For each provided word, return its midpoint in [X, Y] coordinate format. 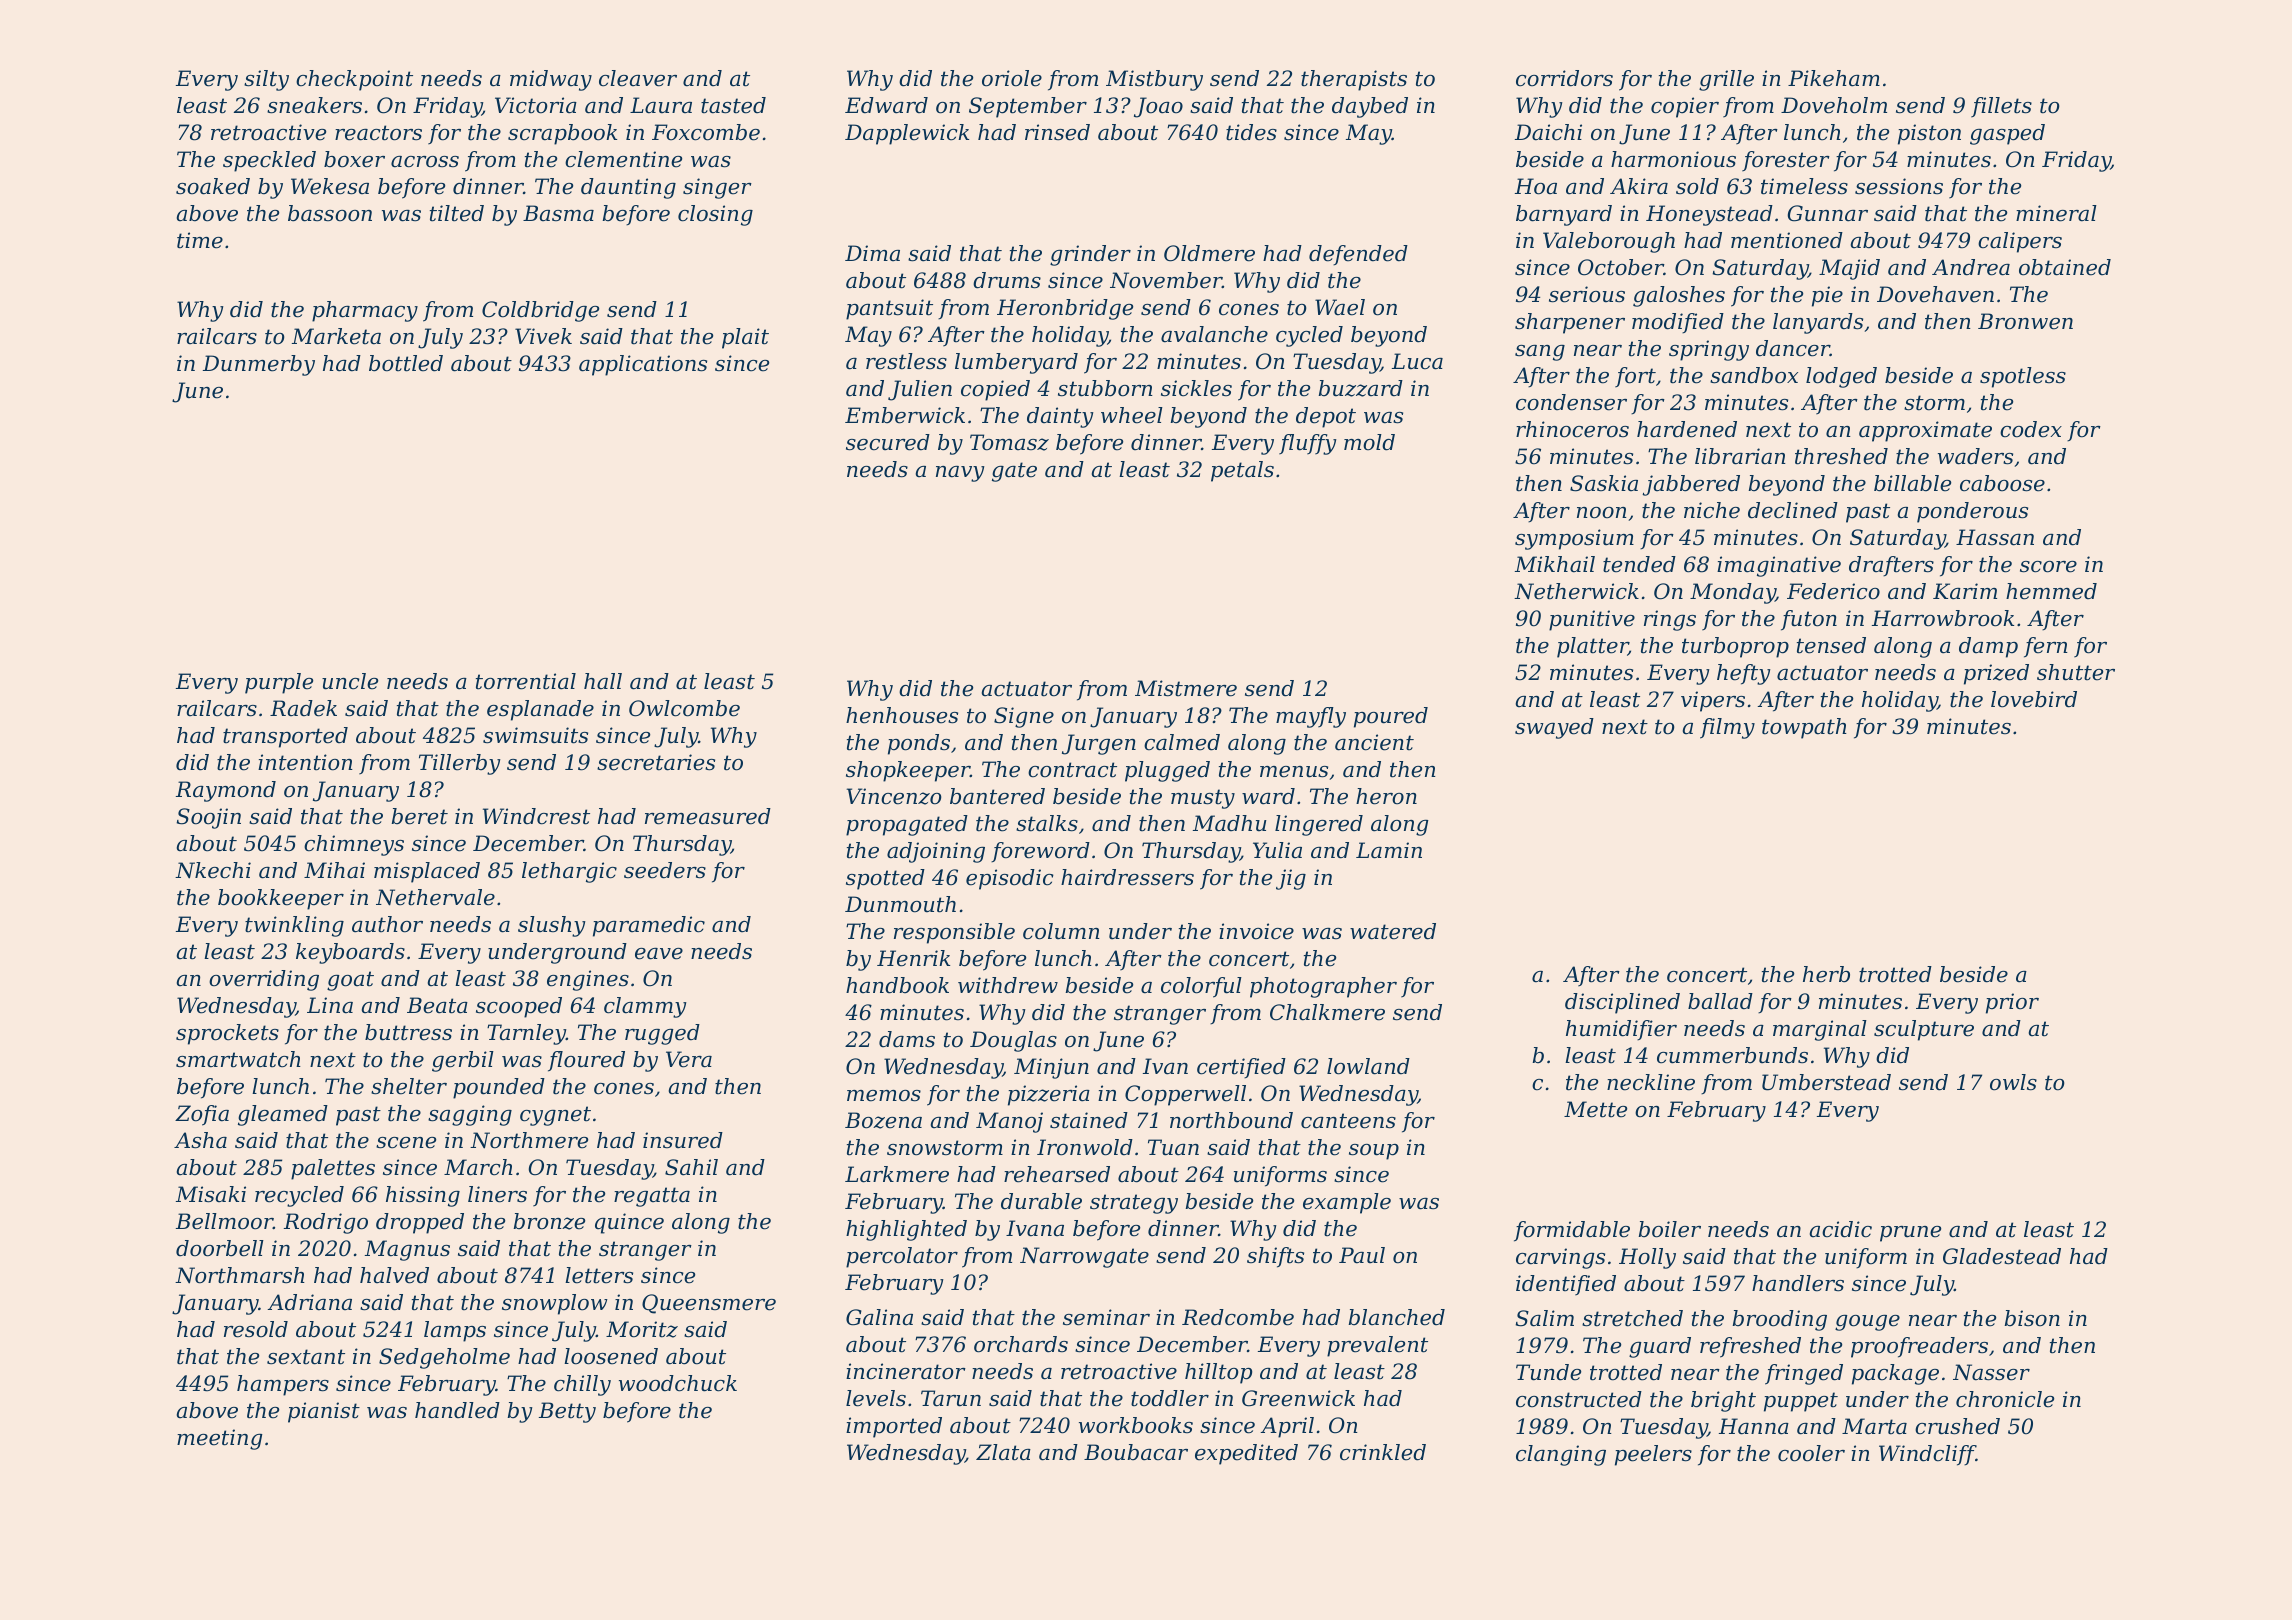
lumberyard [1016, 363]
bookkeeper [281, 899]
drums [1007, 280]
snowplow [555, 1304]
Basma [558, 213]
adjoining [936, 852]
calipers [2020, 242]
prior [2012, 1003]
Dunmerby [259, 365]
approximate [1925, 431]
